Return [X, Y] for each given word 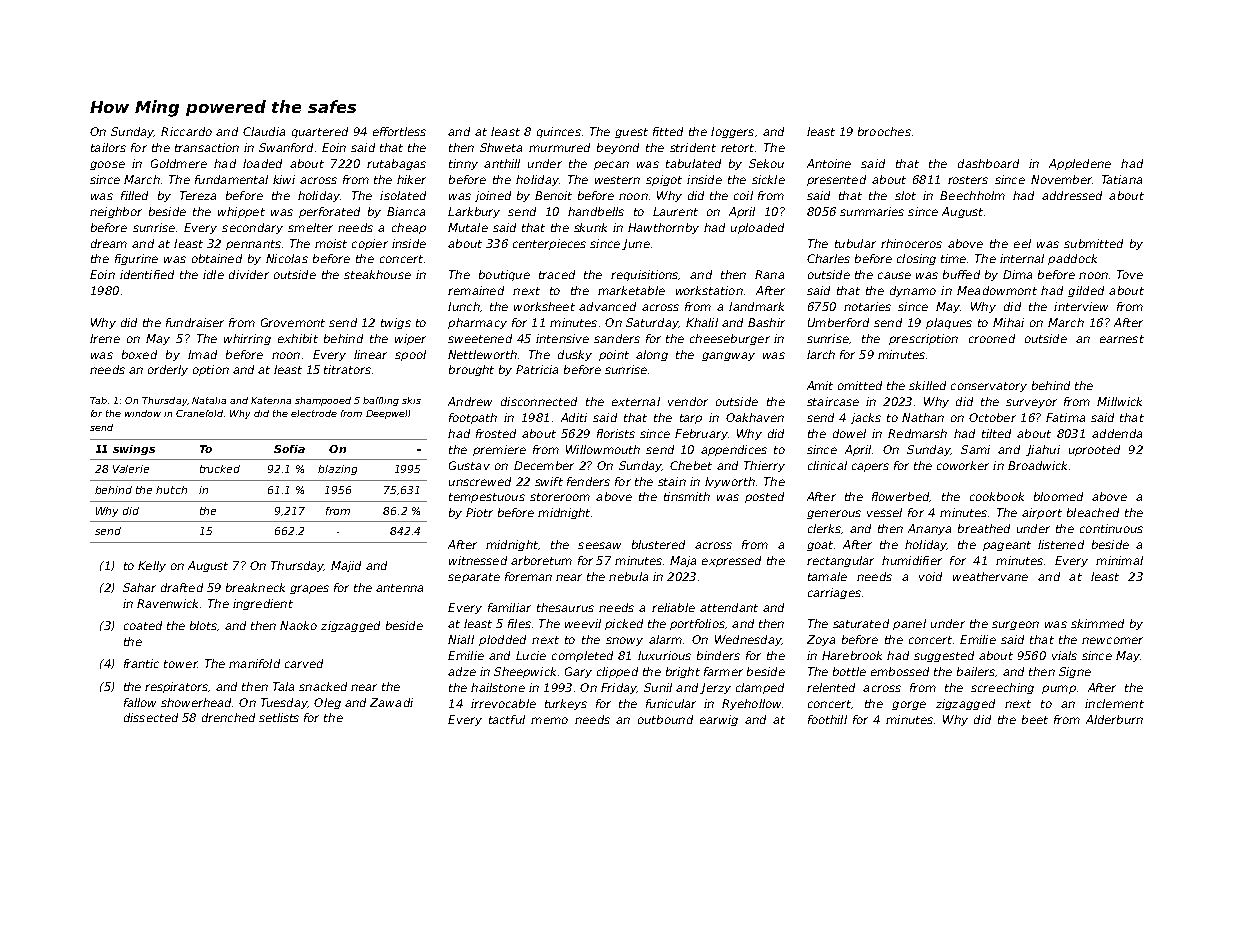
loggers [732, 132]
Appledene [1080, 164]
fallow [140, 702]
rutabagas [396, 164]
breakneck [255, 587]
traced [557, 274]
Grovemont [293, 322]
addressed [1072, 195]
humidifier [912, 560]
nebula [628, 576]
